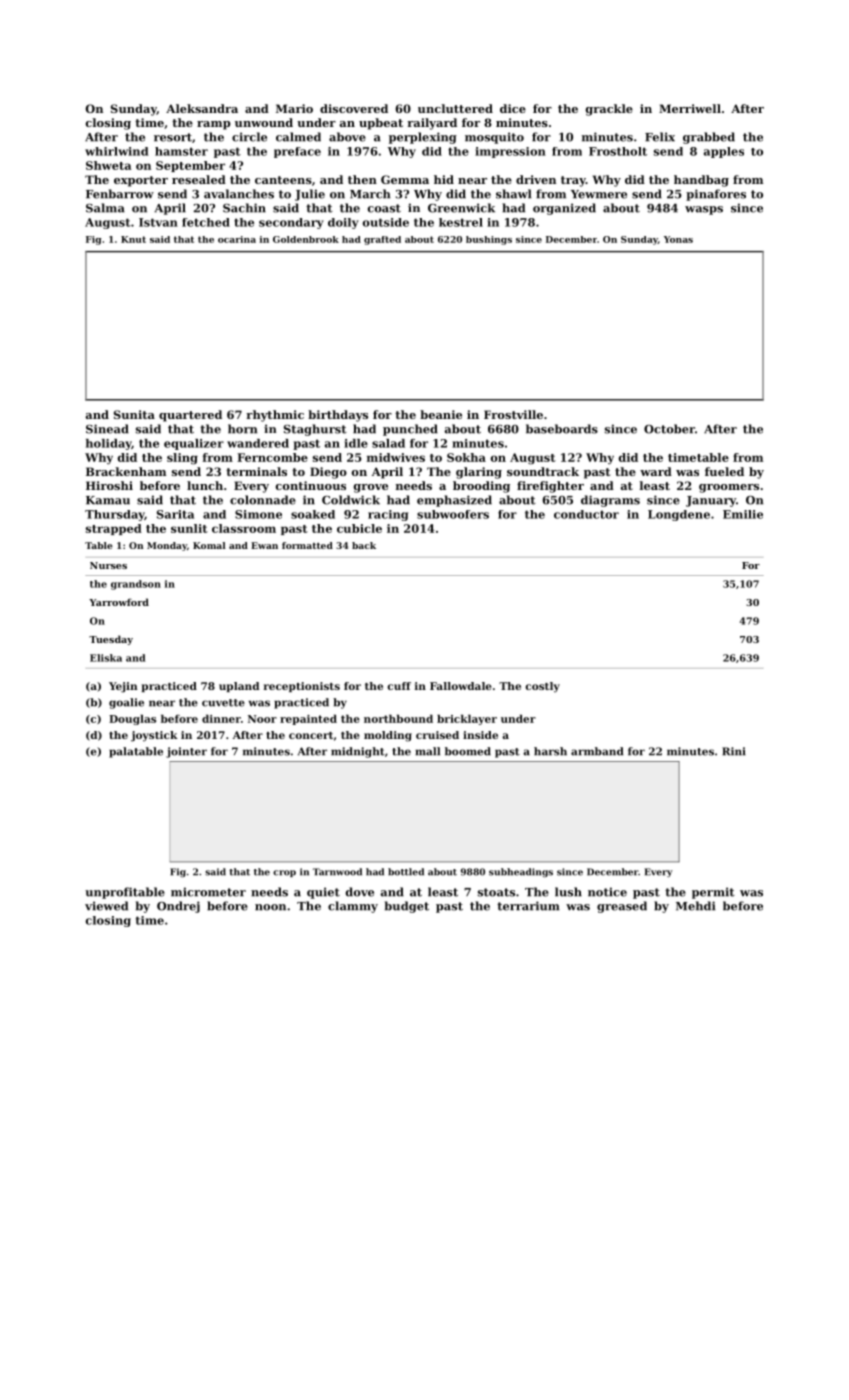  I want to click on Frostville, so click(513, 414).
